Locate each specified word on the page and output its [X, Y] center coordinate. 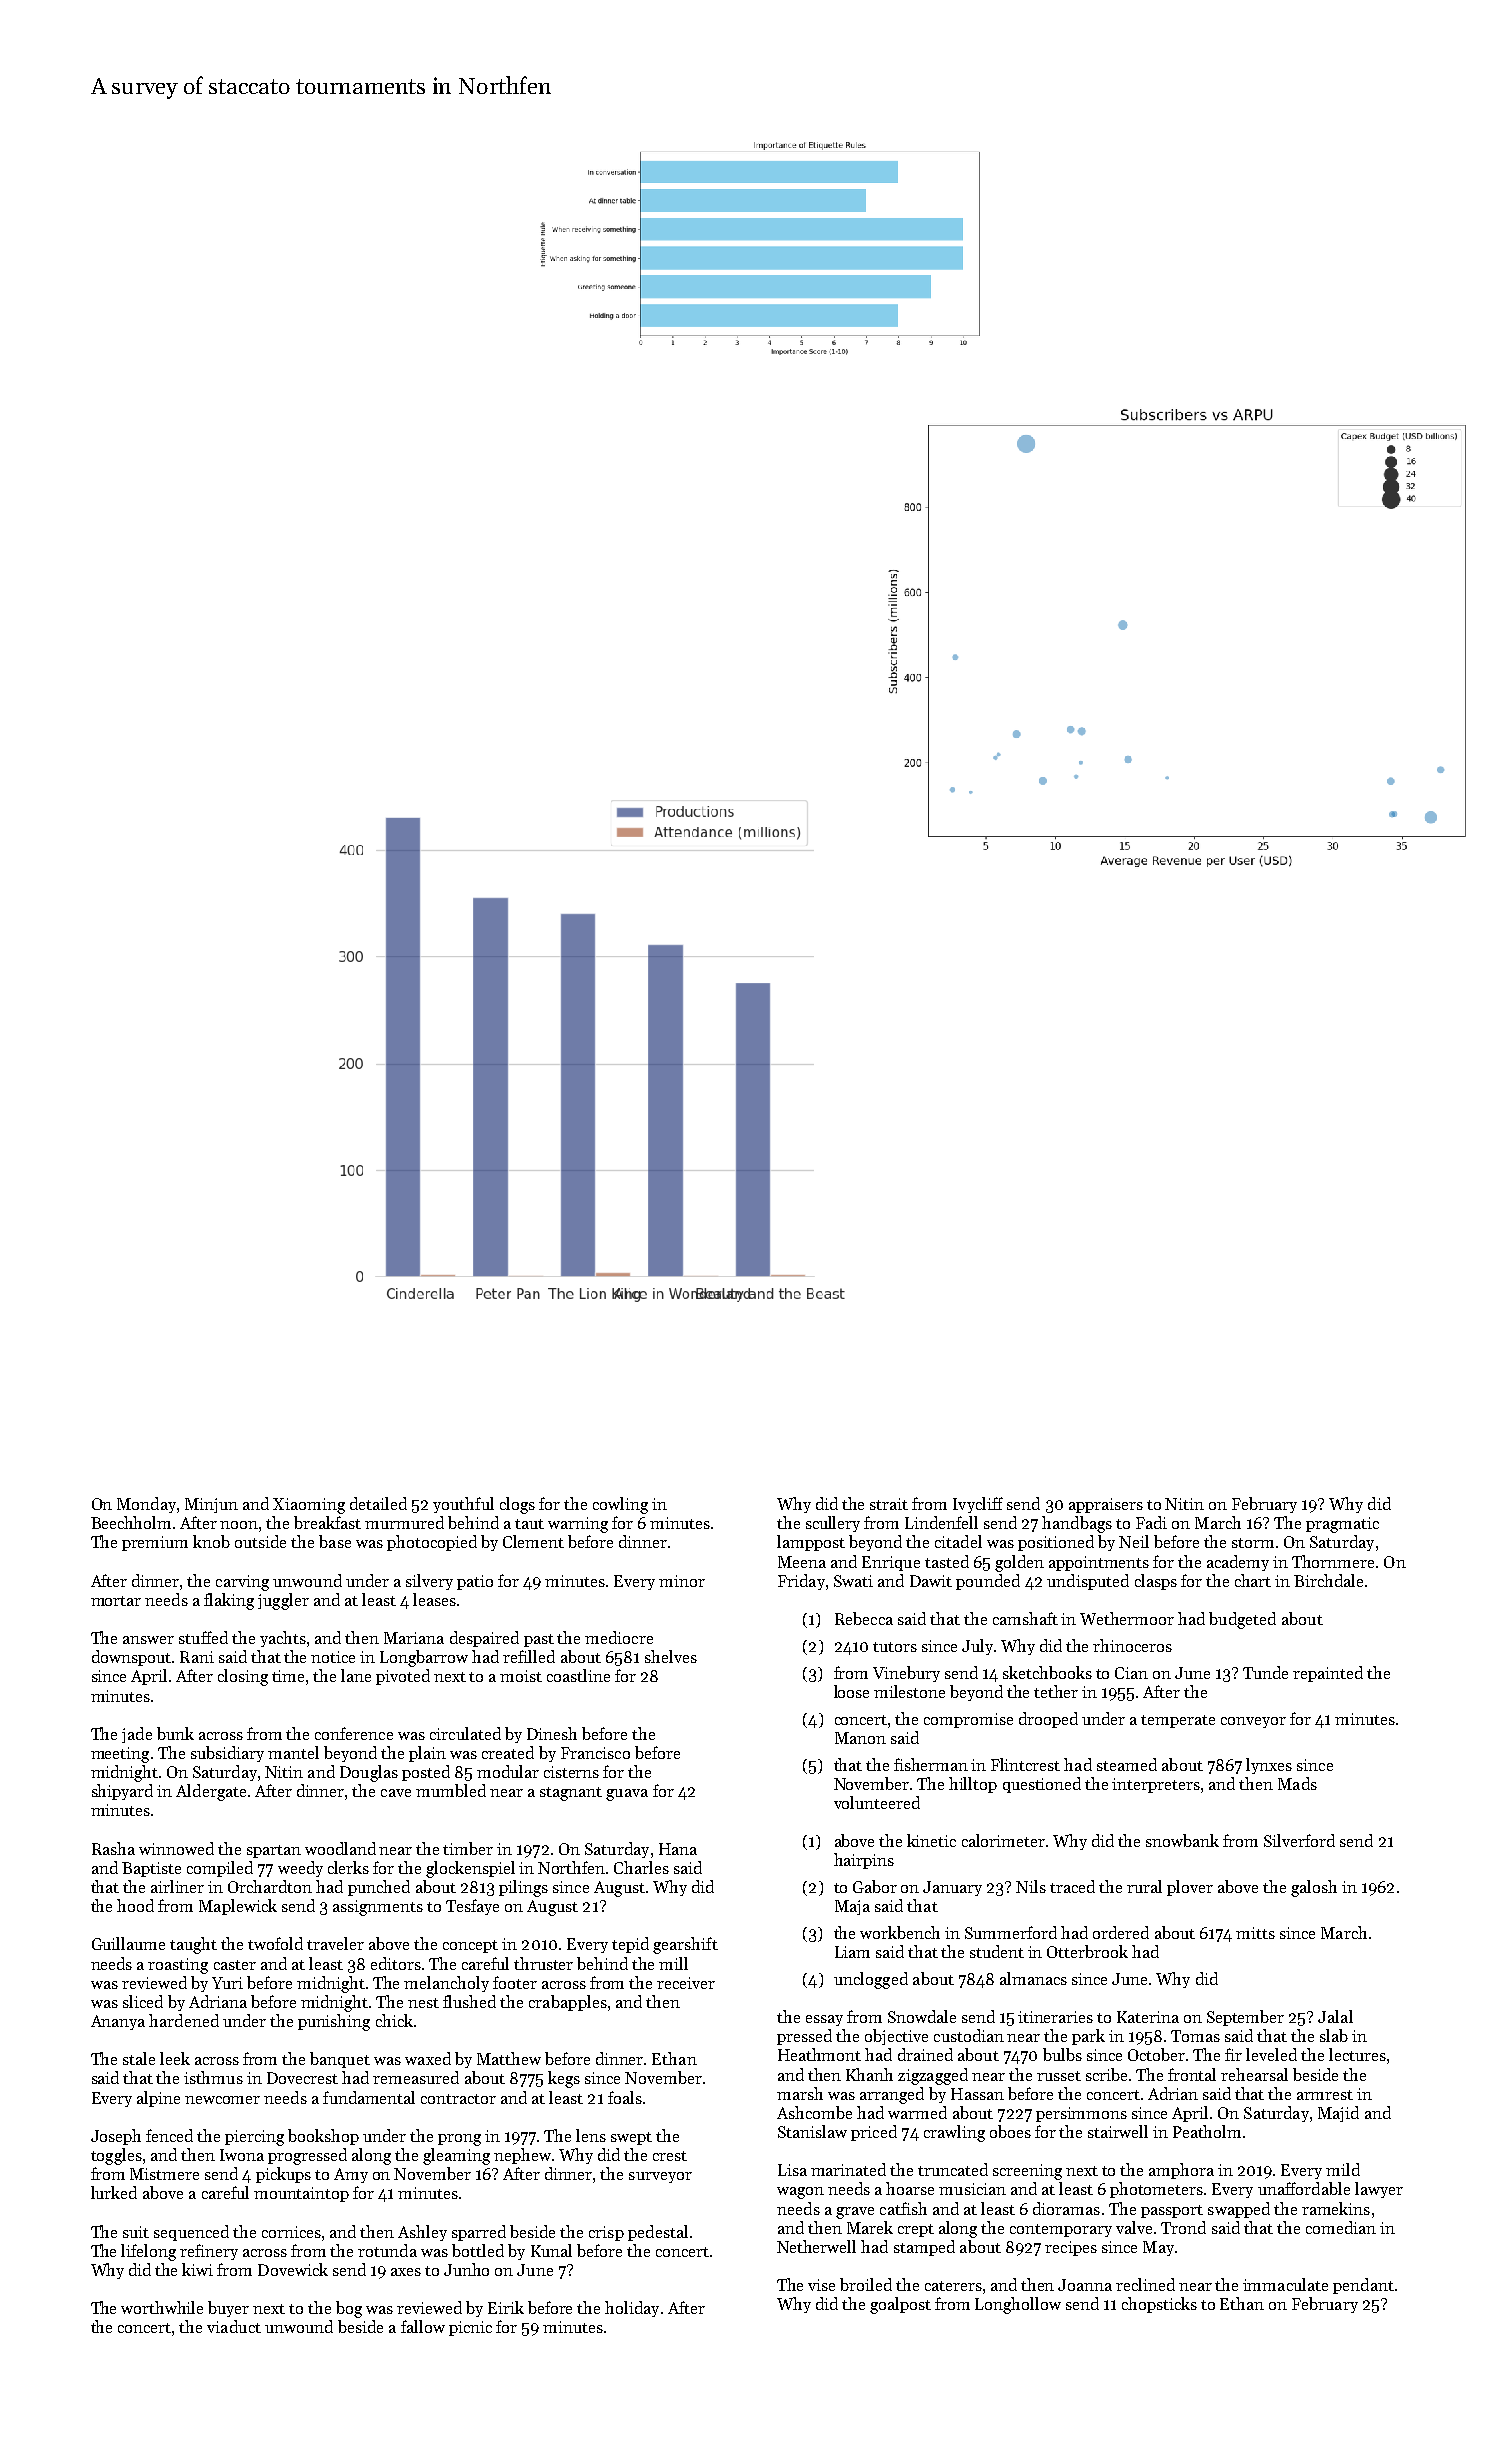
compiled [220, 1869]
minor [682, 1581]
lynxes [1269, 1766]
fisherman [931, 1764]
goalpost [900, 2305]
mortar [116, 1601]
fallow [423, 2326]
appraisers [1106, 1505]
